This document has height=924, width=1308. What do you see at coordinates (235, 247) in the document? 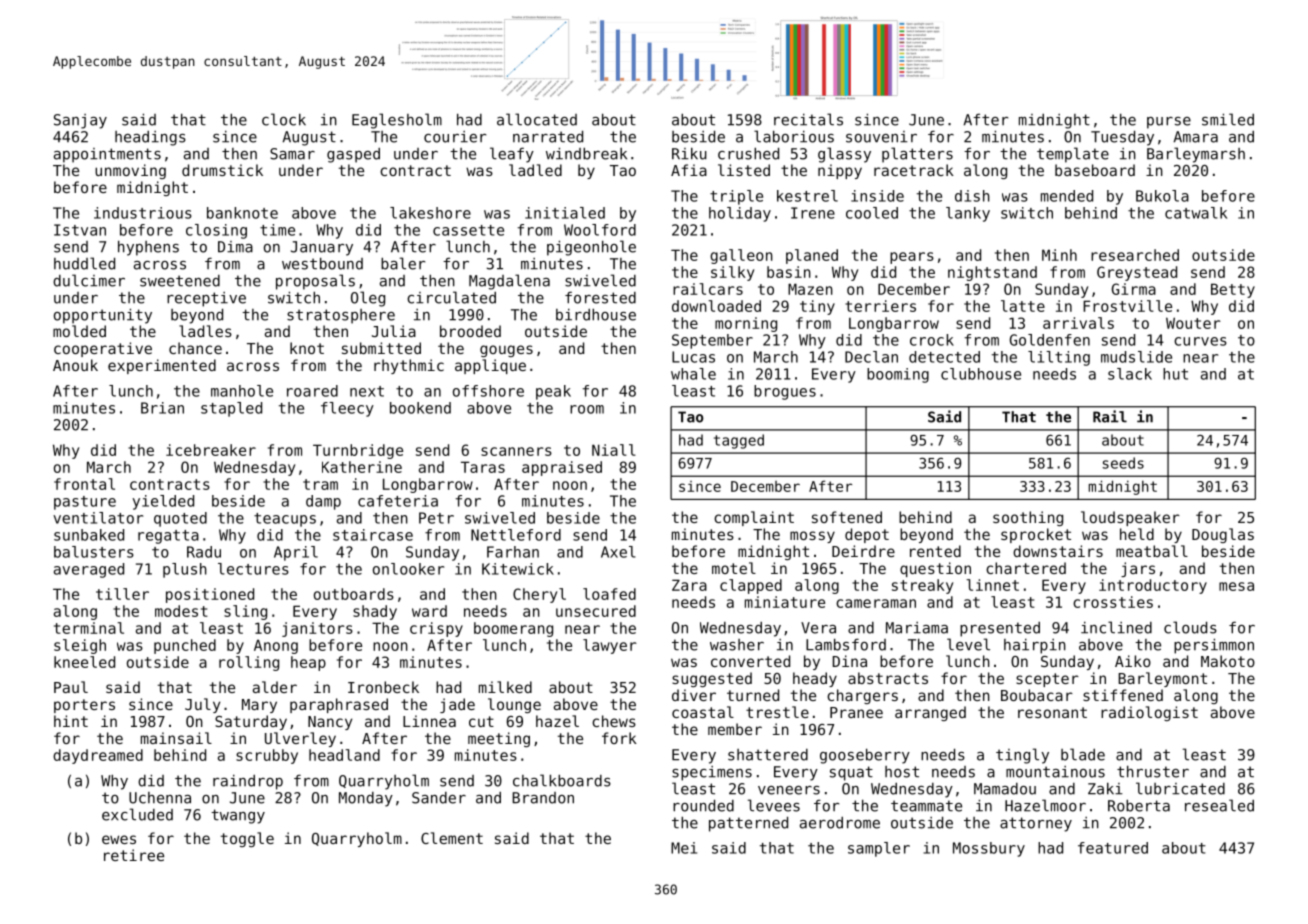
I see `Dima` at bounding box center [235, 247].
